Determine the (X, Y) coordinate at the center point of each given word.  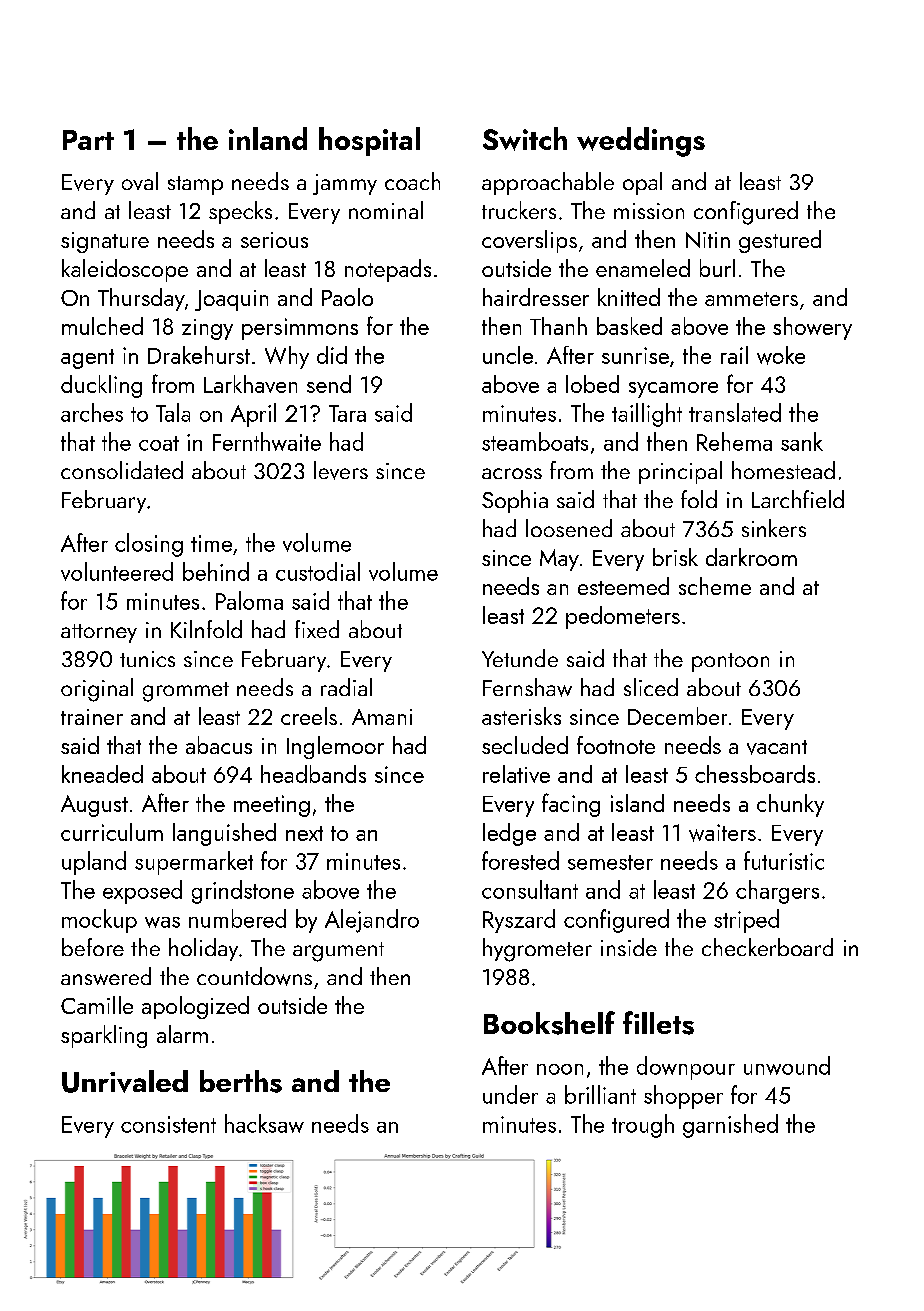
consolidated (122, 470)
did (332, 355)
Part (88, 140)
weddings (641, 142)
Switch (525, 139)
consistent (168, 1124)
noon (560, 1069)
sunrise (635, 355)
